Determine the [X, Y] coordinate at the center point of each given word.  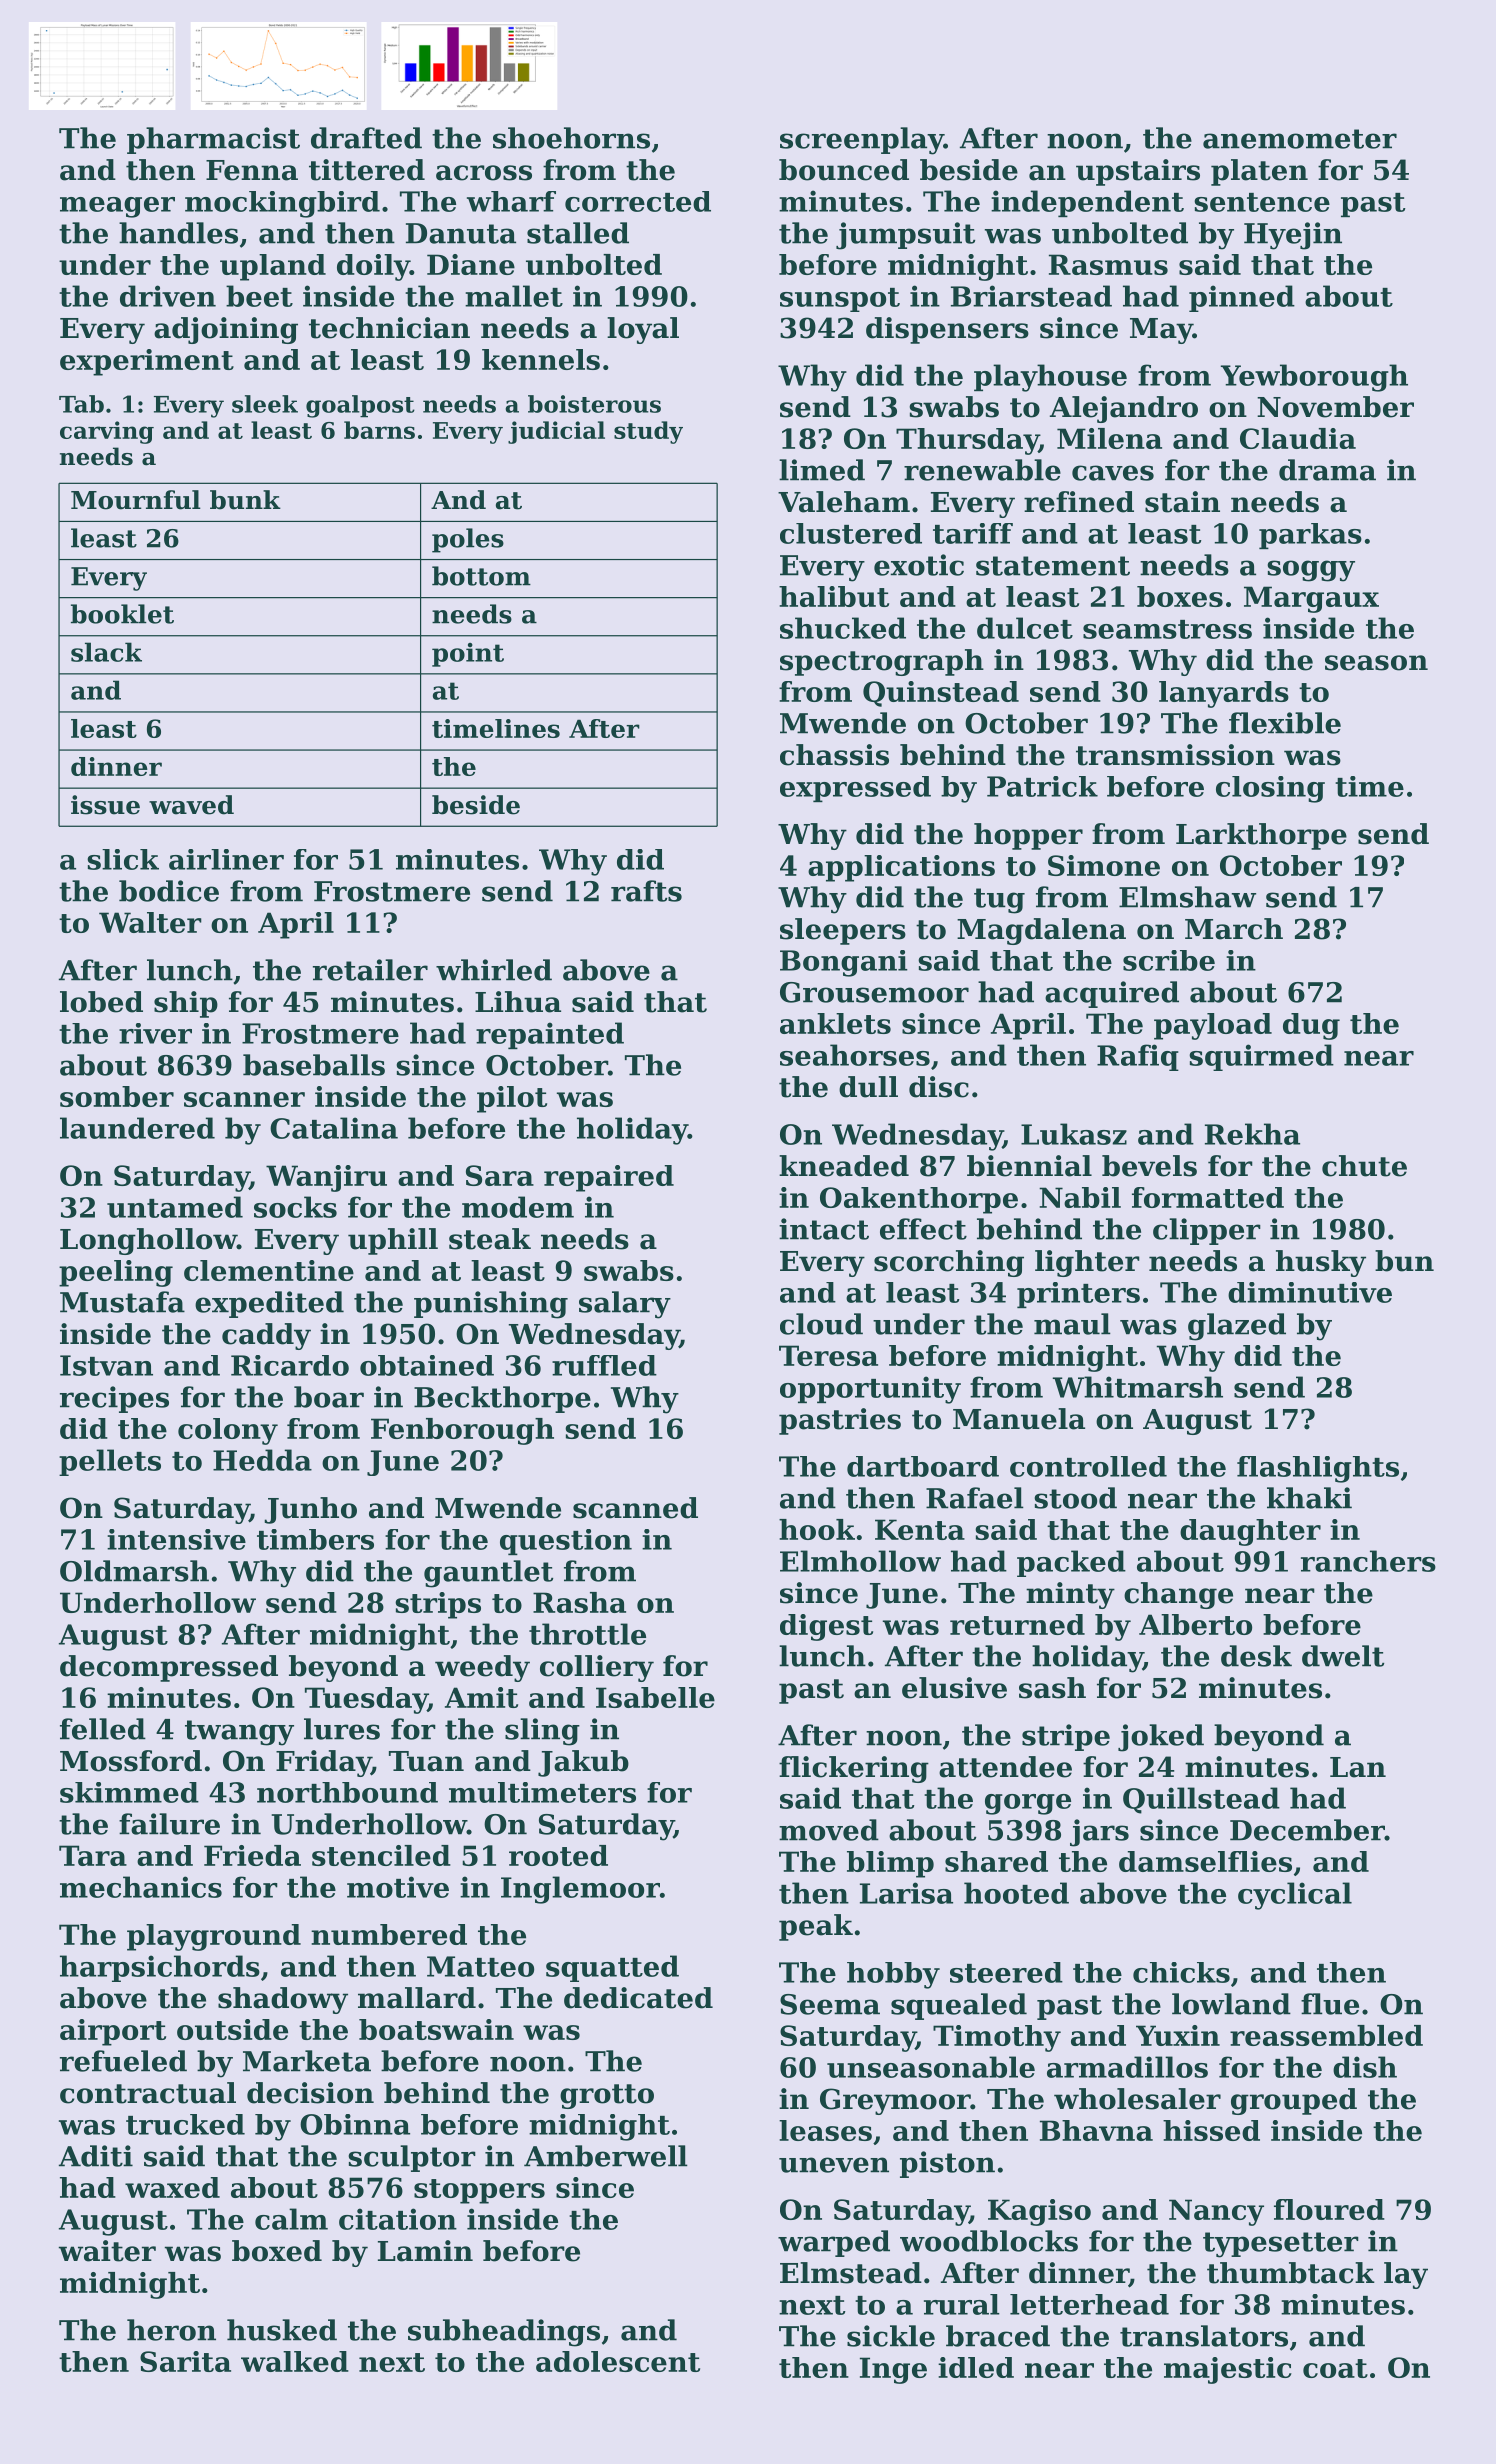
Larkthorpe [1261, 836]
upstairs [1138, 172]
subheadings [504, 2333]
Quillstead [1201, 1800]
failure [169, 1824]
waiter [107, 2251]
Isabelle [655, 1697]
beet [259, 296]
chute [1364, 1166]
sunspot [840, 300]
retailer [370, 970]
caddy [266, 1336]
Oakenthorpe [919, 1200]
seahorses [855, 1055]
